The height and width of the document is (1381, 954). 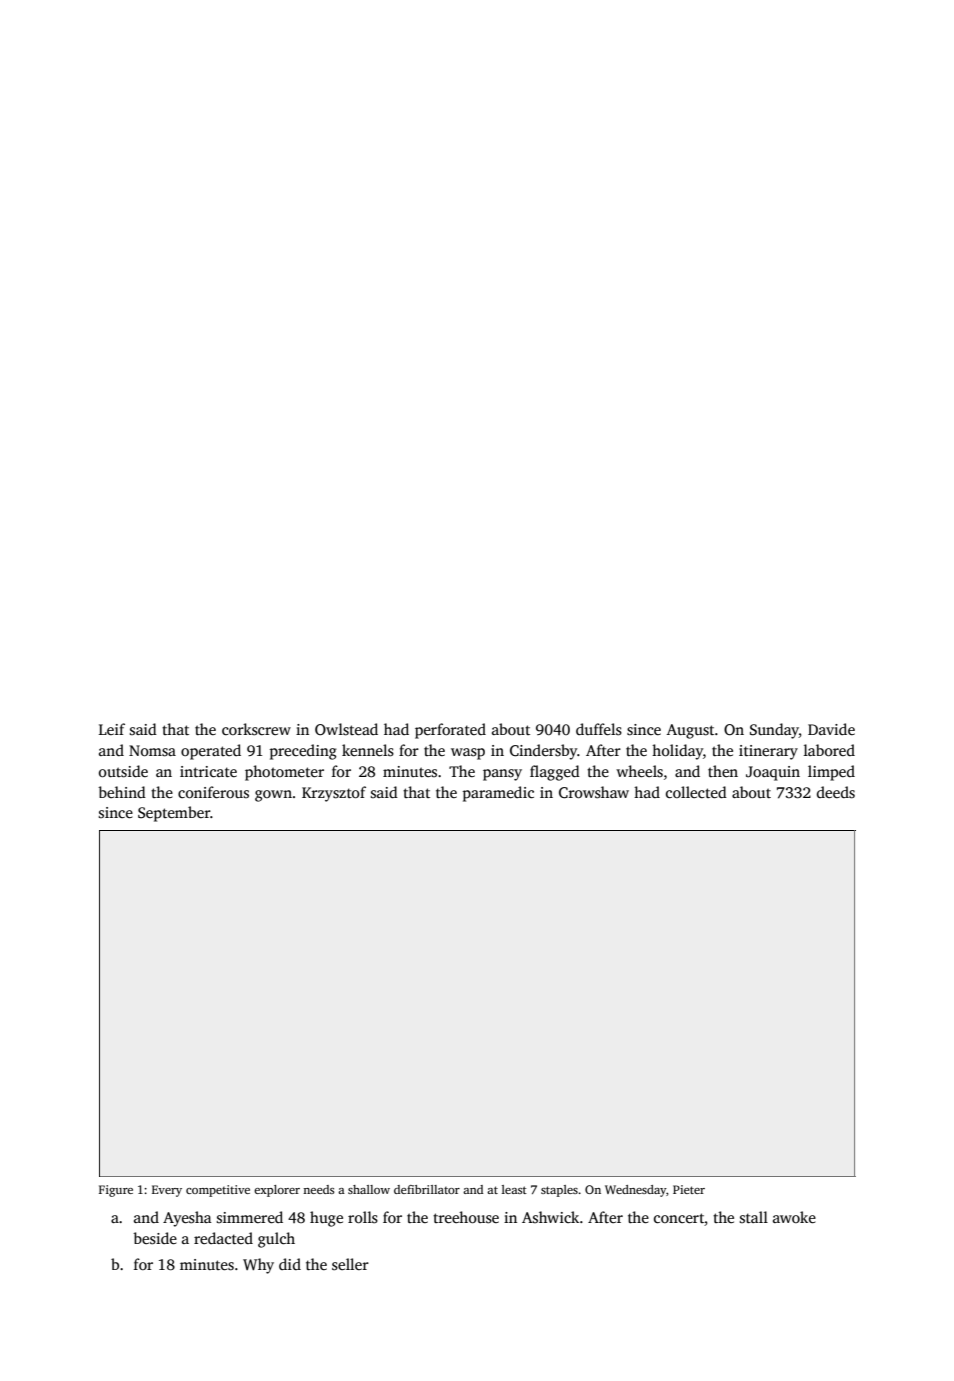 I want to click on Joaquin, so click(x=773, y=773).
